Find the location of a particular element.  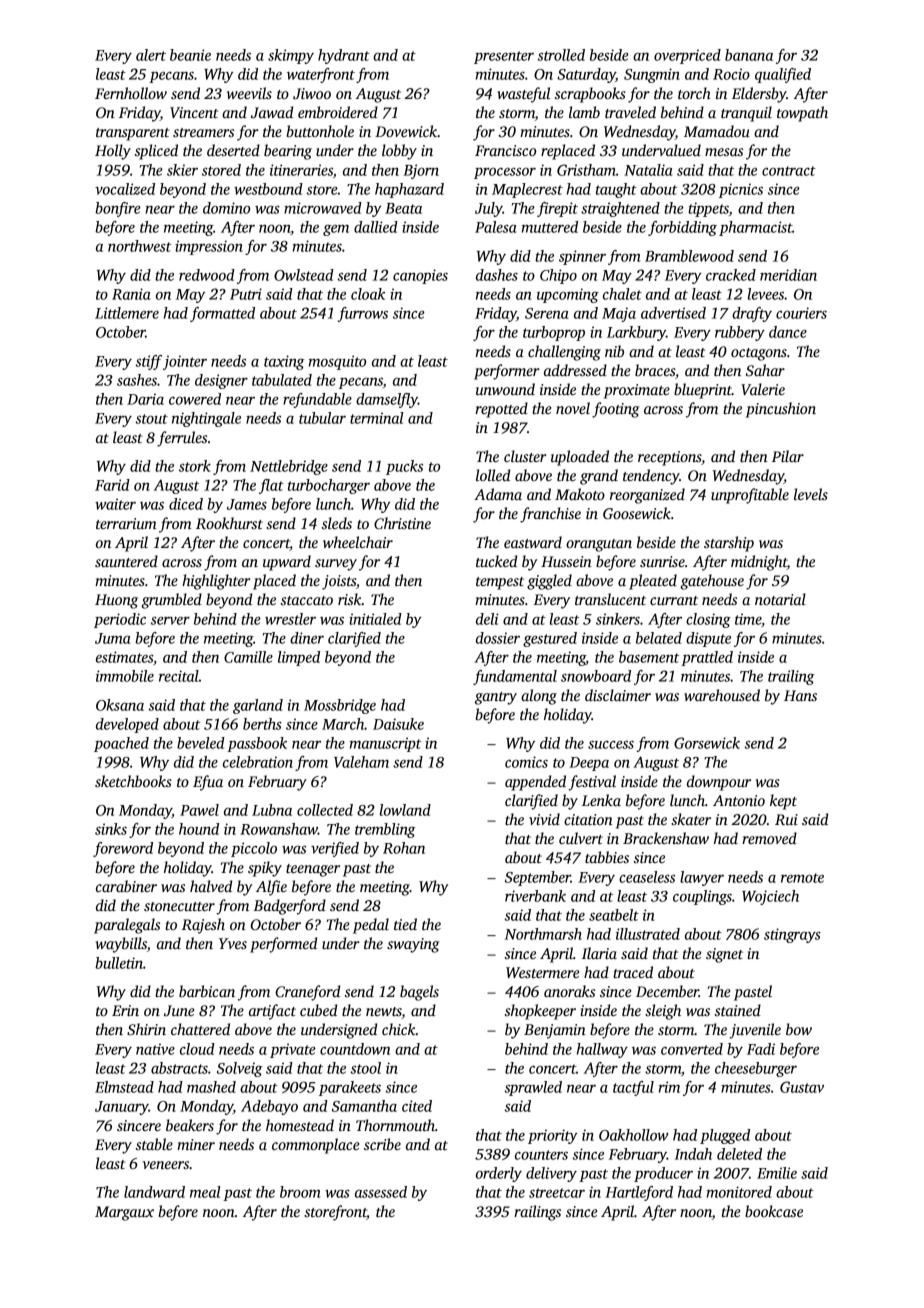

kept is located at coordinates (783, 802).
